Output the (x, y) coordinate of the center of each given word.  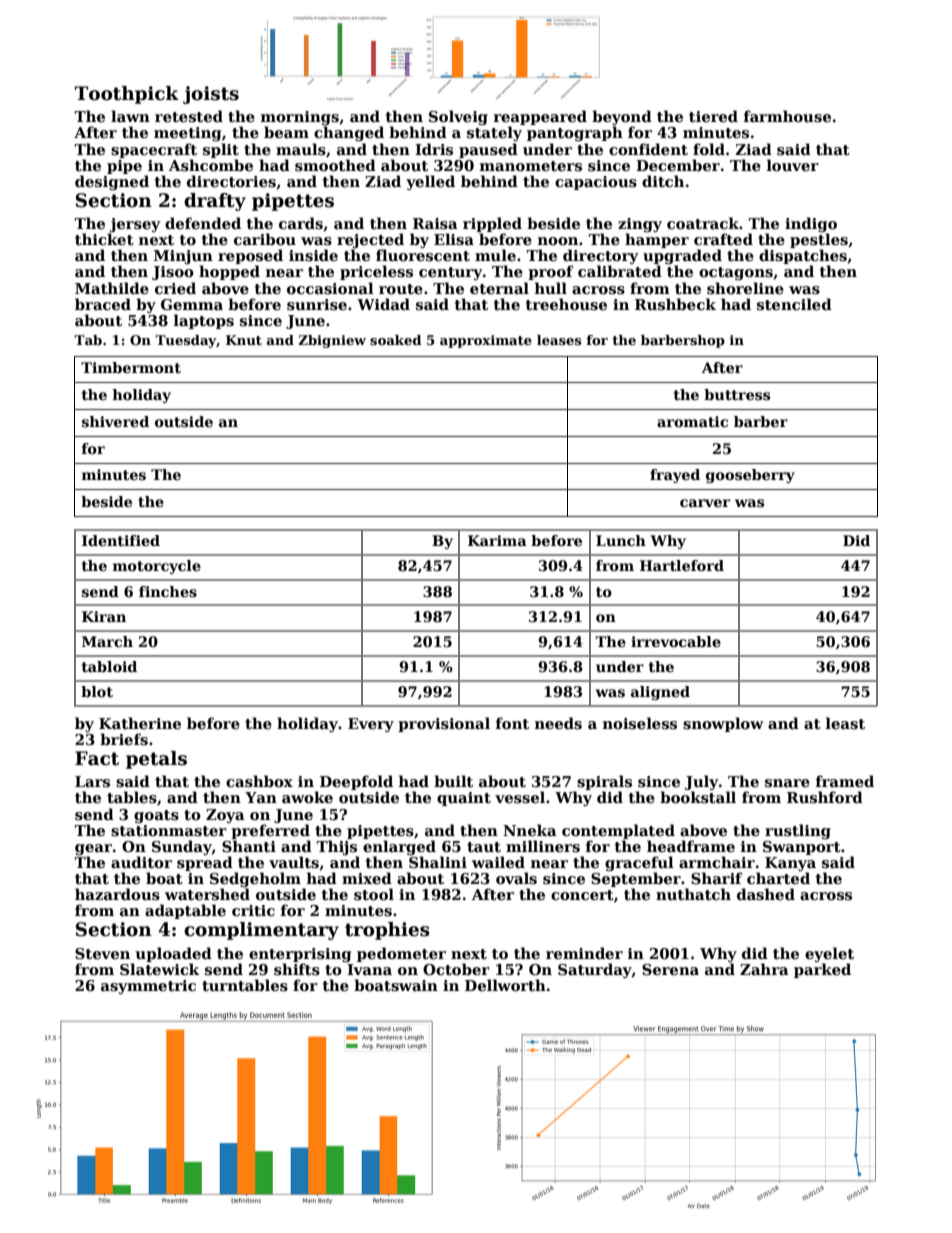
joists (211, 95)
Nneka (530, 830)
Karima (497, 540)
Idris (434, 149)
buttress (737, 394)
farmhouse (787, 116)
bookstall (698, 797)
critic (253, 910)
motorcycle (157, 567)
